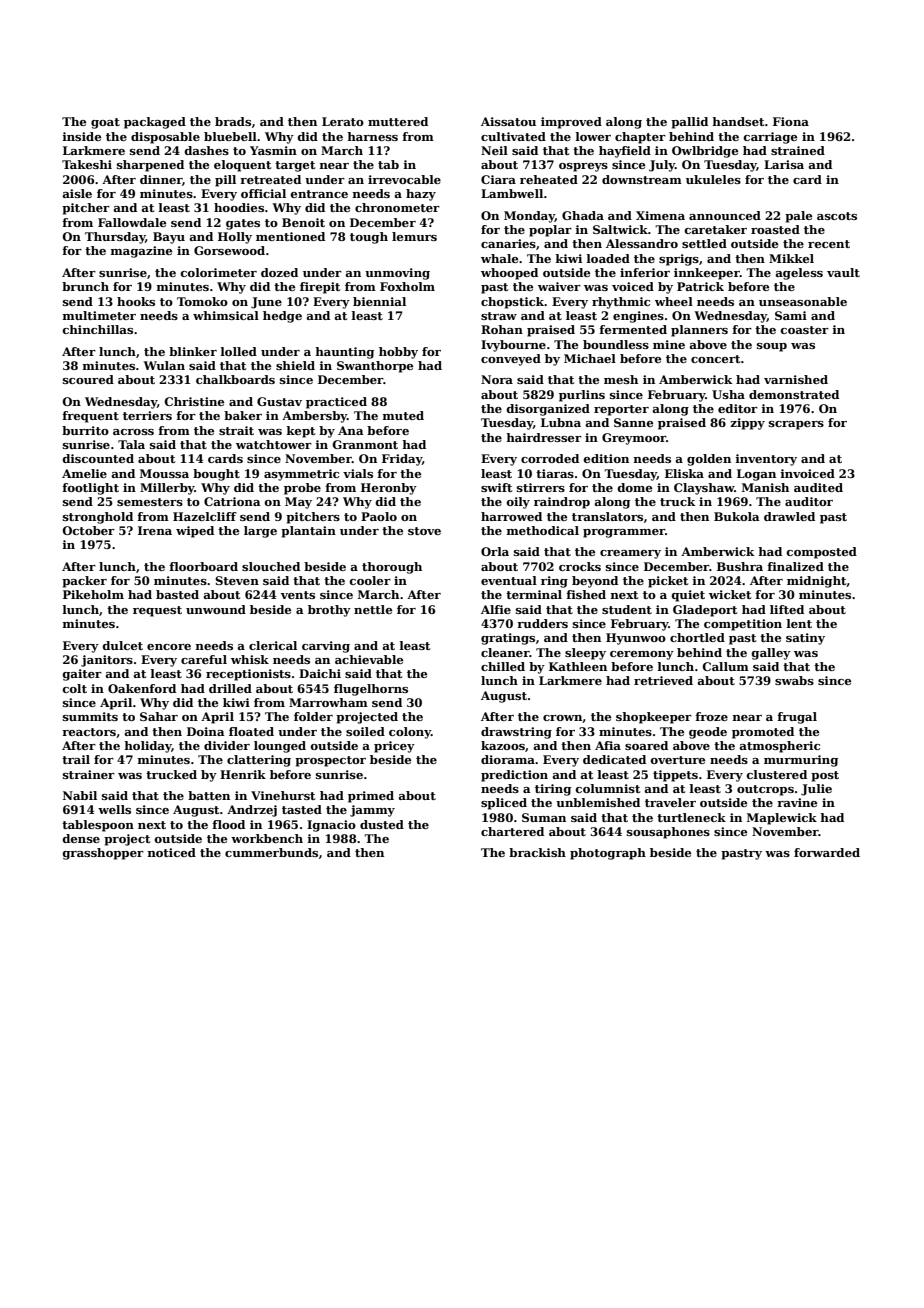 This page has width=924, height=1308. Describe the element at coordinates (372, 136) in the page. I see `harness` at that location.
